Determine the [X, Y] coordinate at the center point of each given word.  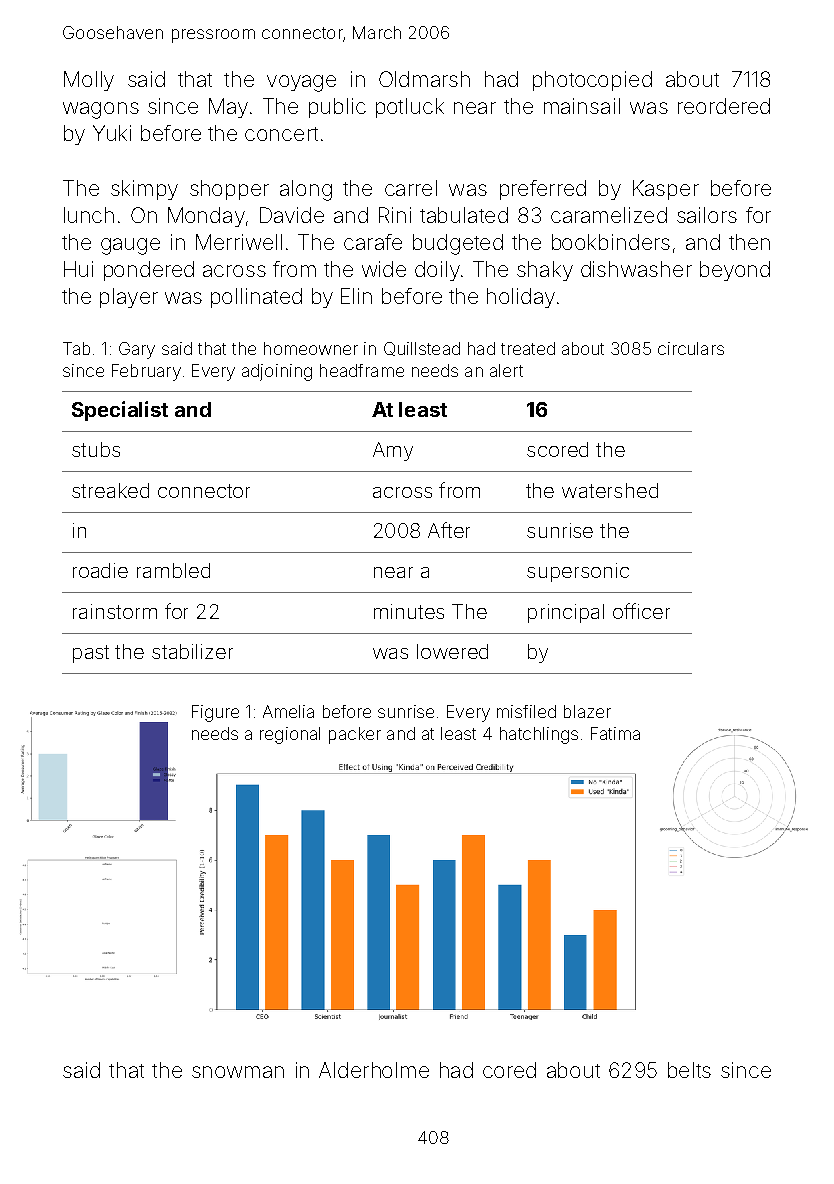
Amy [393, 451]
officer [641, 611]
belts [689, 1070]
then [749, 242]
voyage [301, 83]
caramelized [609, 215]
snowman [238, 1072]
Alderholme [374, 1070]
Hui [78, 269]
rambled [173, 570]
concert [281, 134]
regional [290, 735]
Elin [356, 296]
